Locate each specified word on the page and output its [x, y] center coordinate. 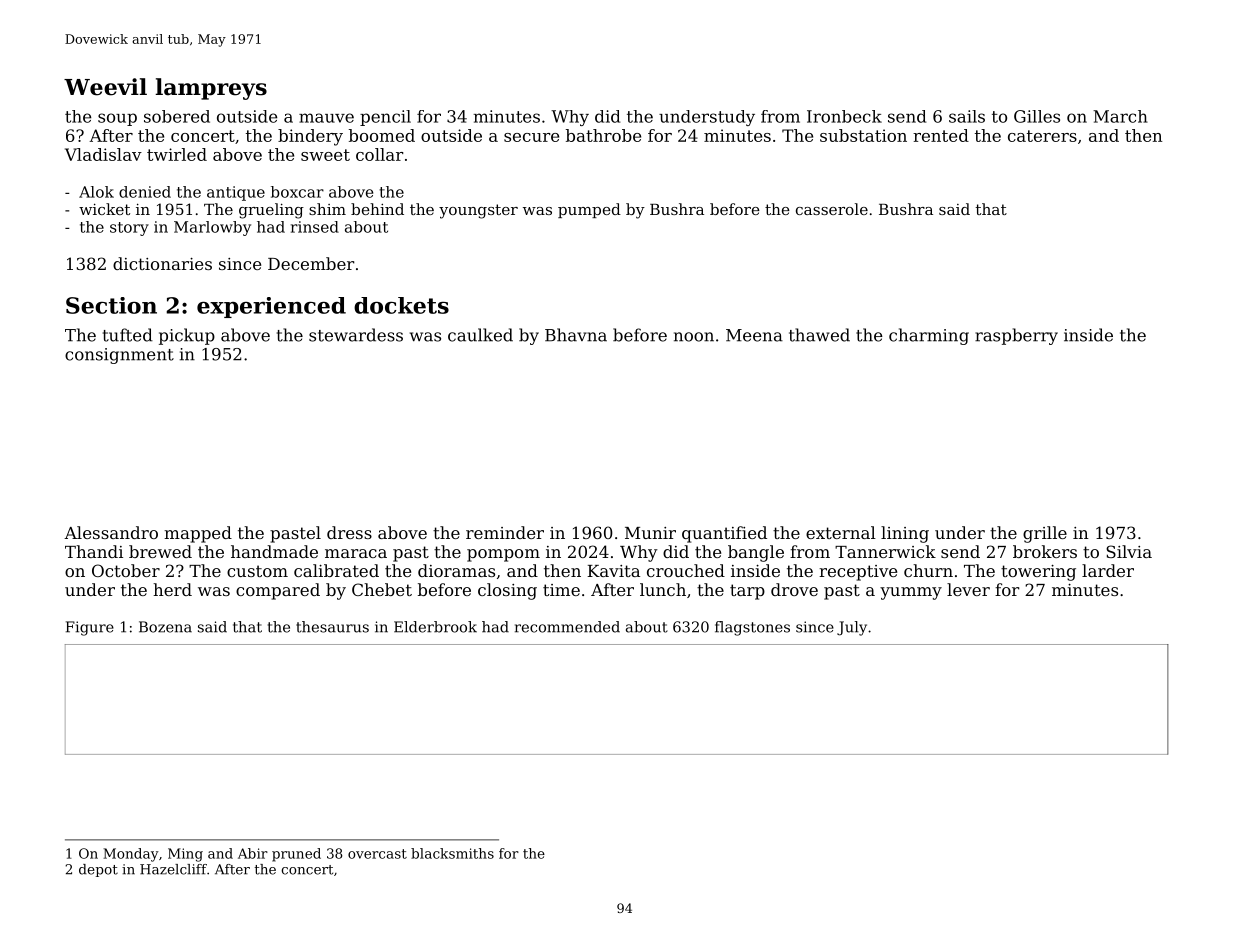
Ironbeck [844, 116]
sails [967, 116]
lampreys [211, 89]
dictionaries [162, 263]
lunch [663, 589]
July [852, 628]
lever [968, 589]
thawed [819, 335]
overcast [377, 854]
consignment [119, 356]
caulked [480, 335]
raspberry [1016, 336]
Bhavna [576, 335]
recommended [567, 627]
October [126, 570]
